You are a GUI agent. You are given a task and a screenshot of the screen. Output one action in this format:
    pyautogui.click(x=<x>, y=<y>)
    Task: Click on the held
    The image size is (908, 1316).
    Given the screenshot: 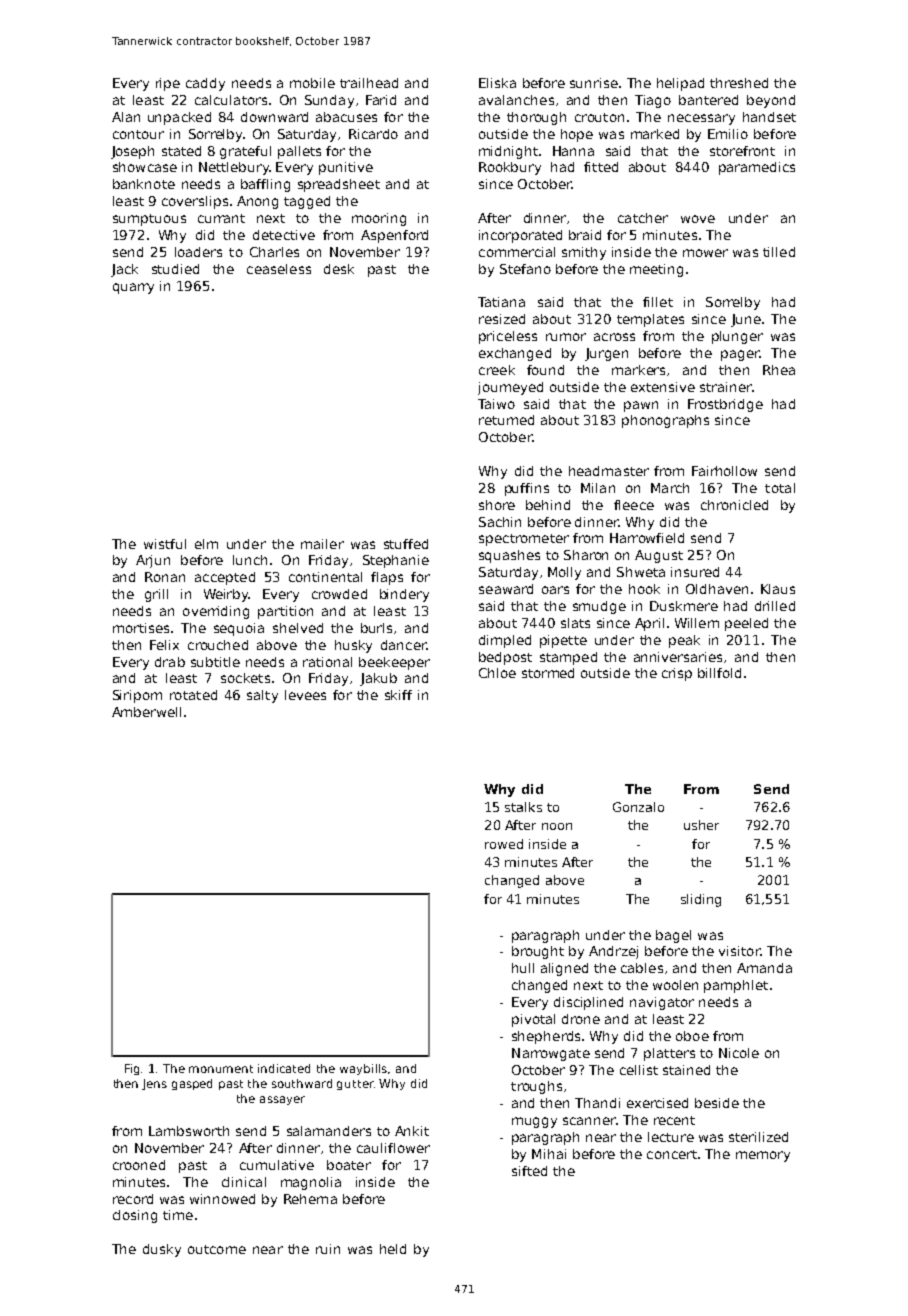 What is the action you would take?
    pyautogui.click(x=393, y=1249)
